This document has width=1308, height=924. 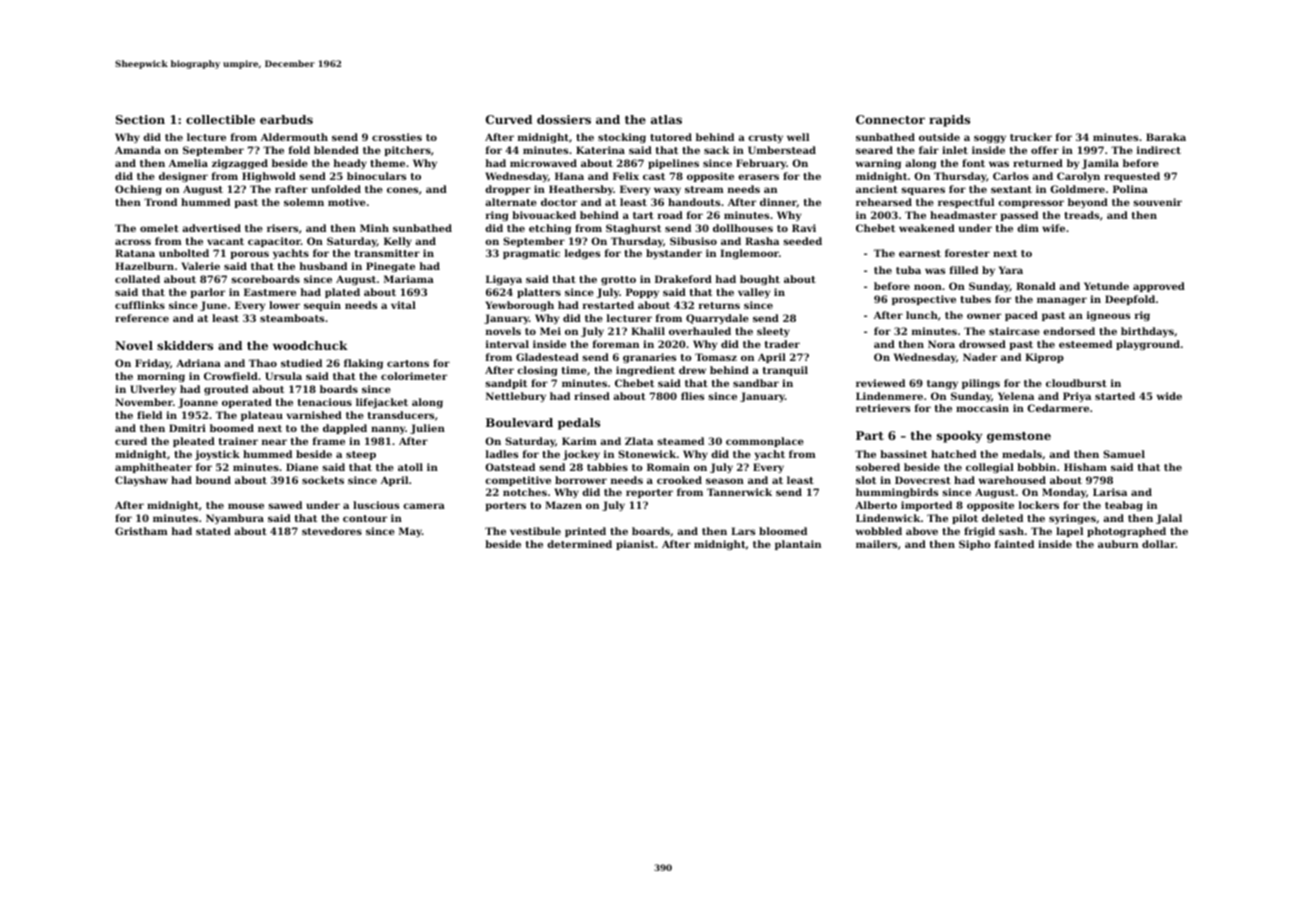 What do you see at coordinates (138, 150) in the document?
I see `Amanda` at bounding box center [138, 150].
